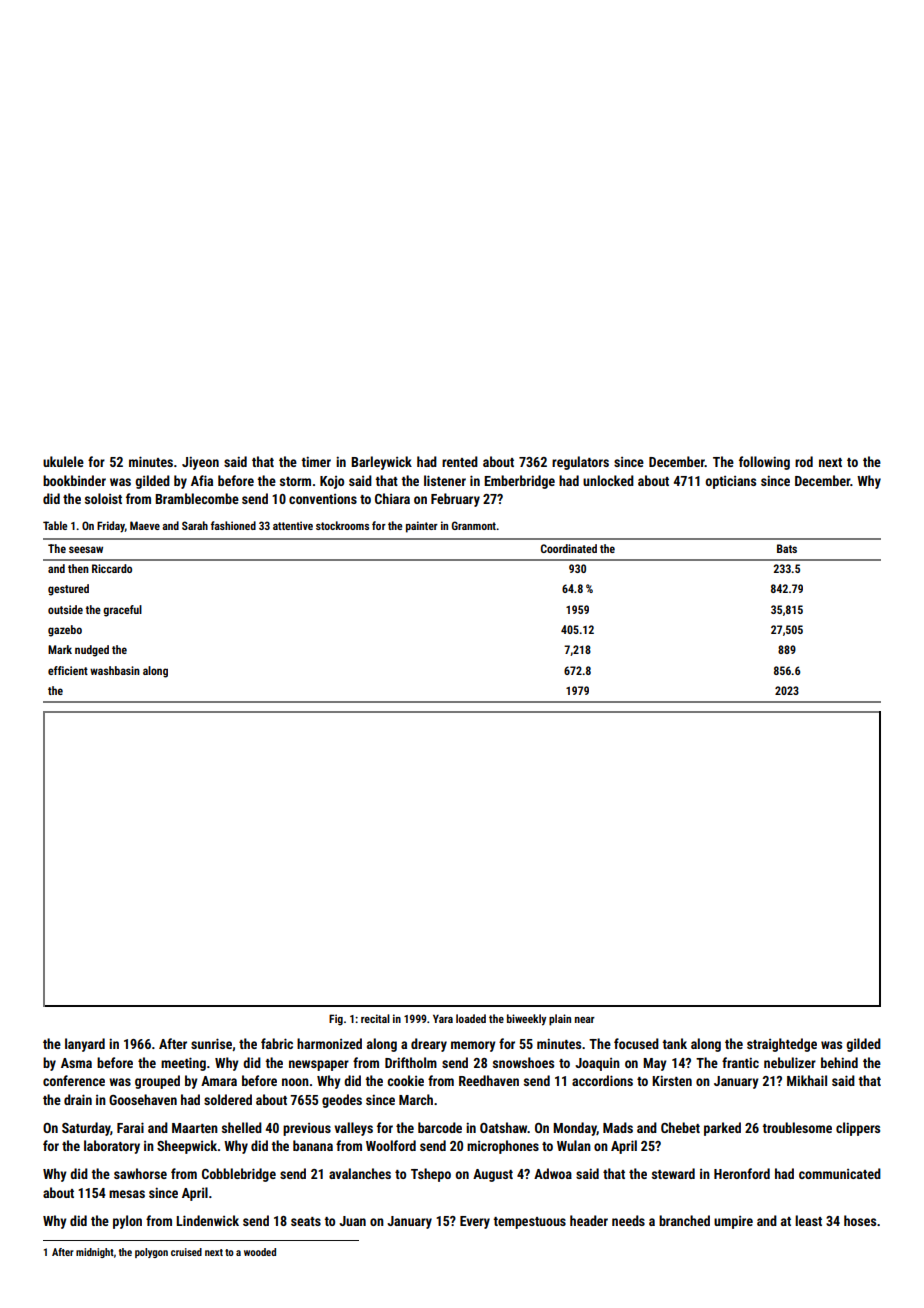  Describe the element at coordinates (475, 1222) in the document. I see `Every` at that location.
